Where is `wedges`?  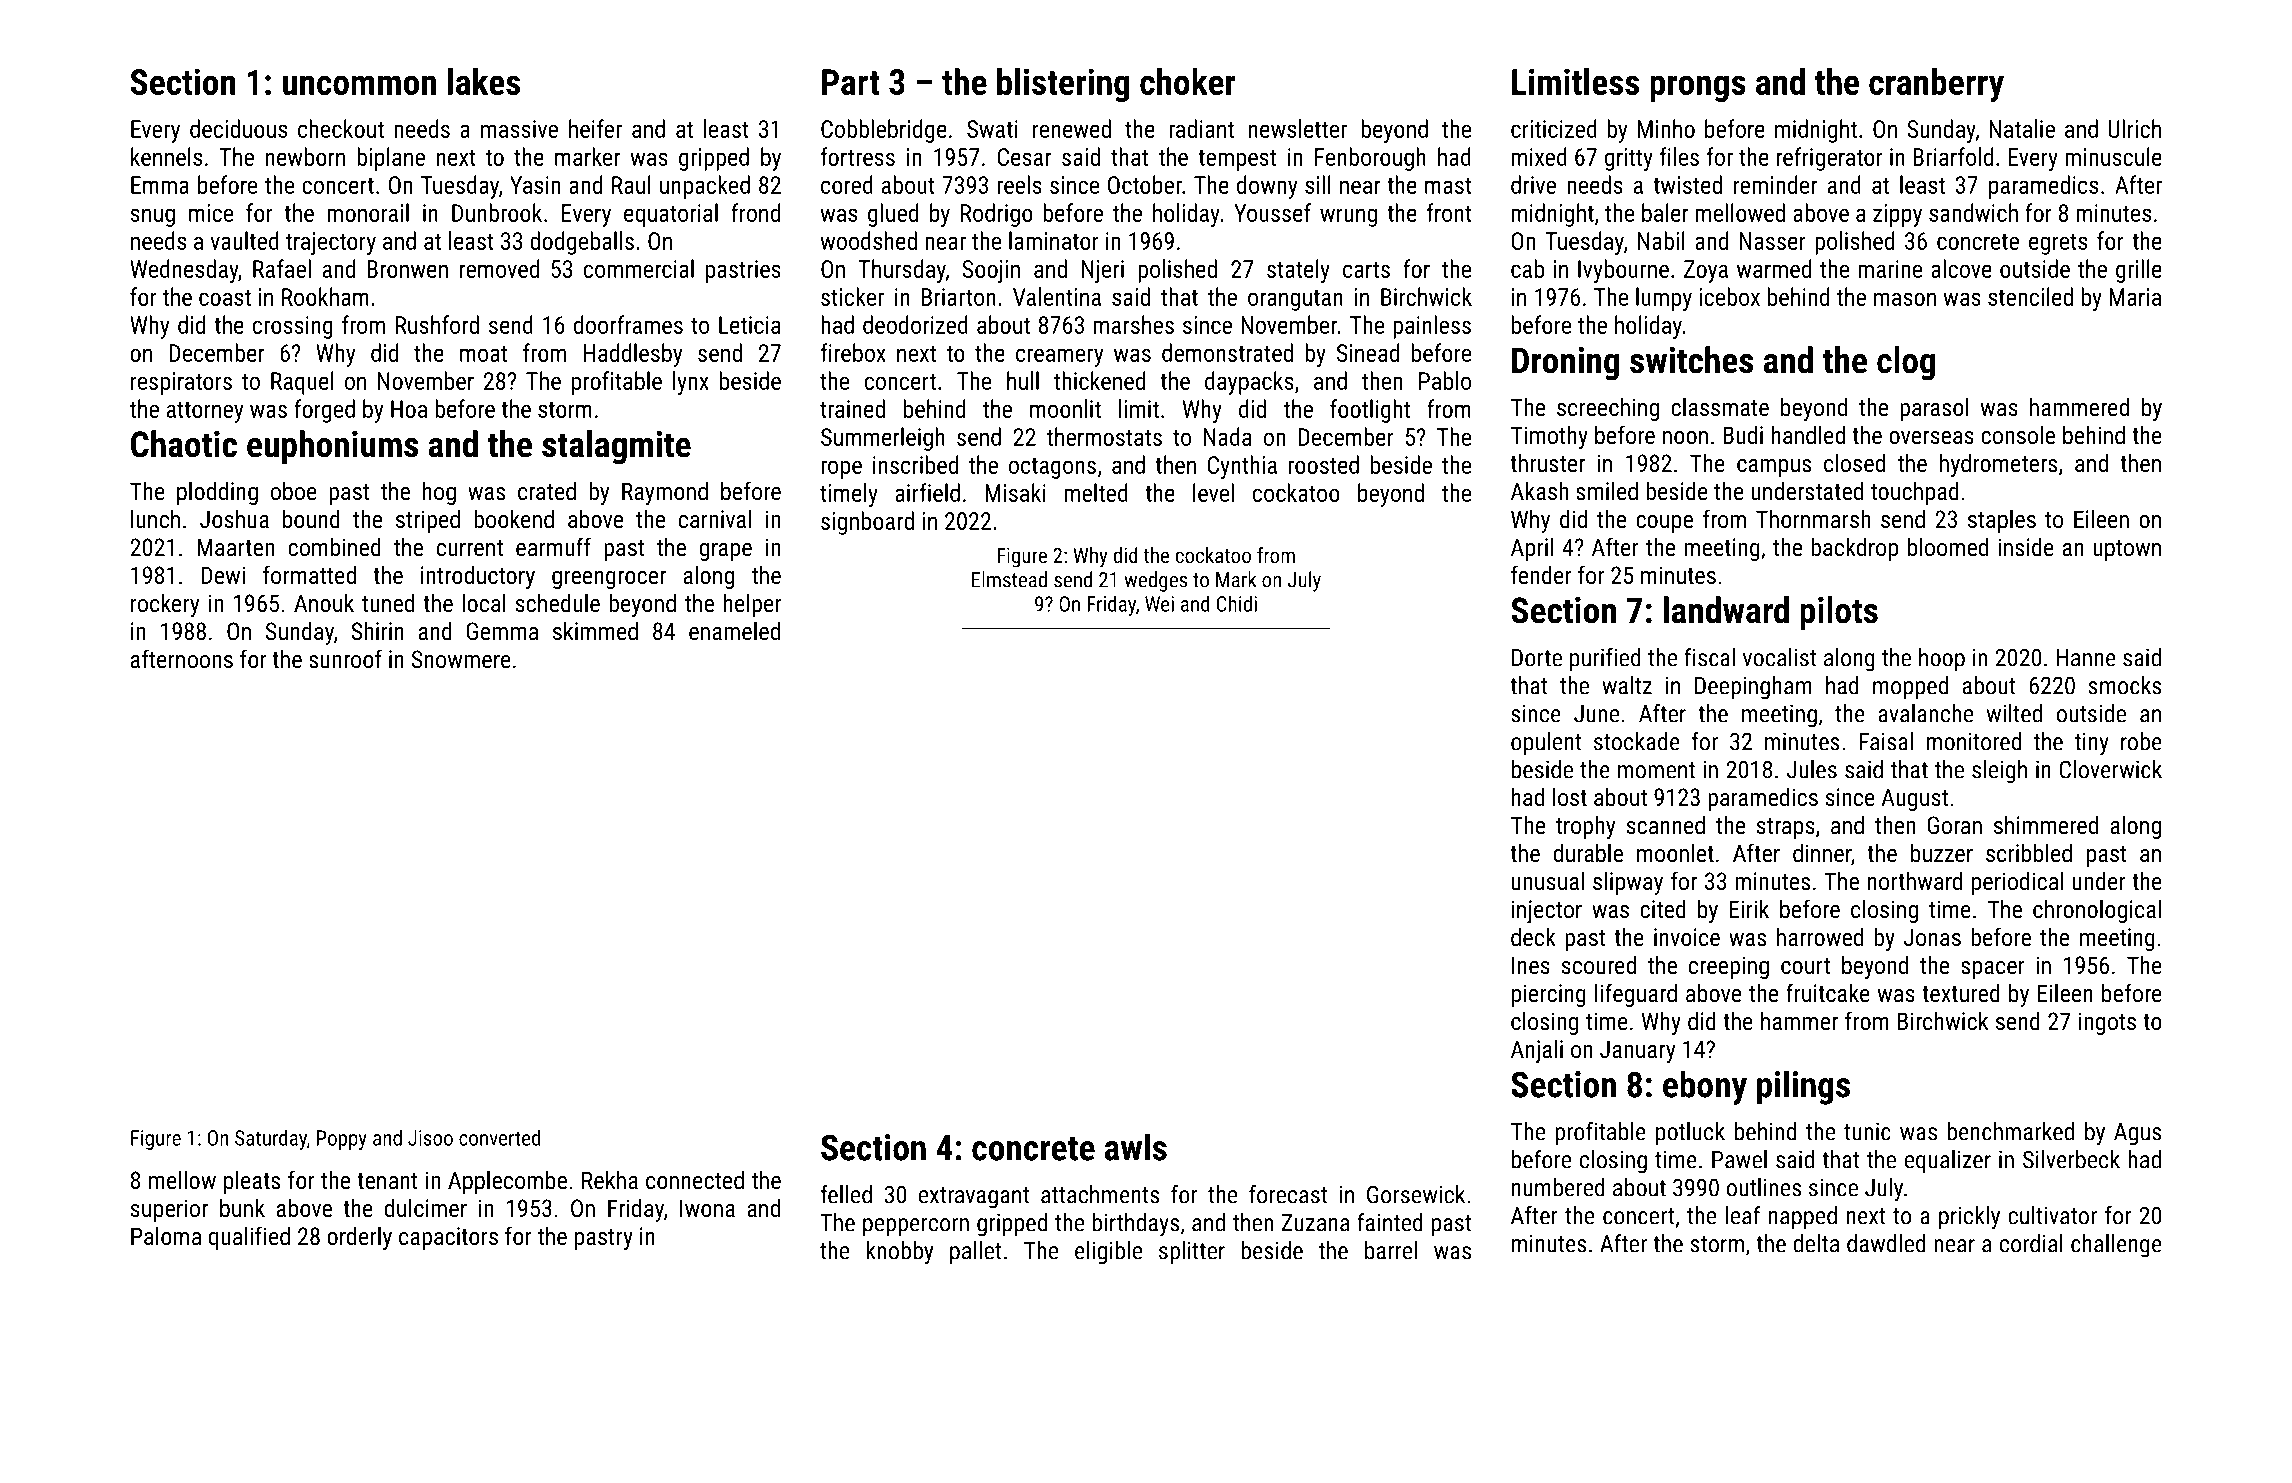
wedges is located at coordinates (1155, 581).
